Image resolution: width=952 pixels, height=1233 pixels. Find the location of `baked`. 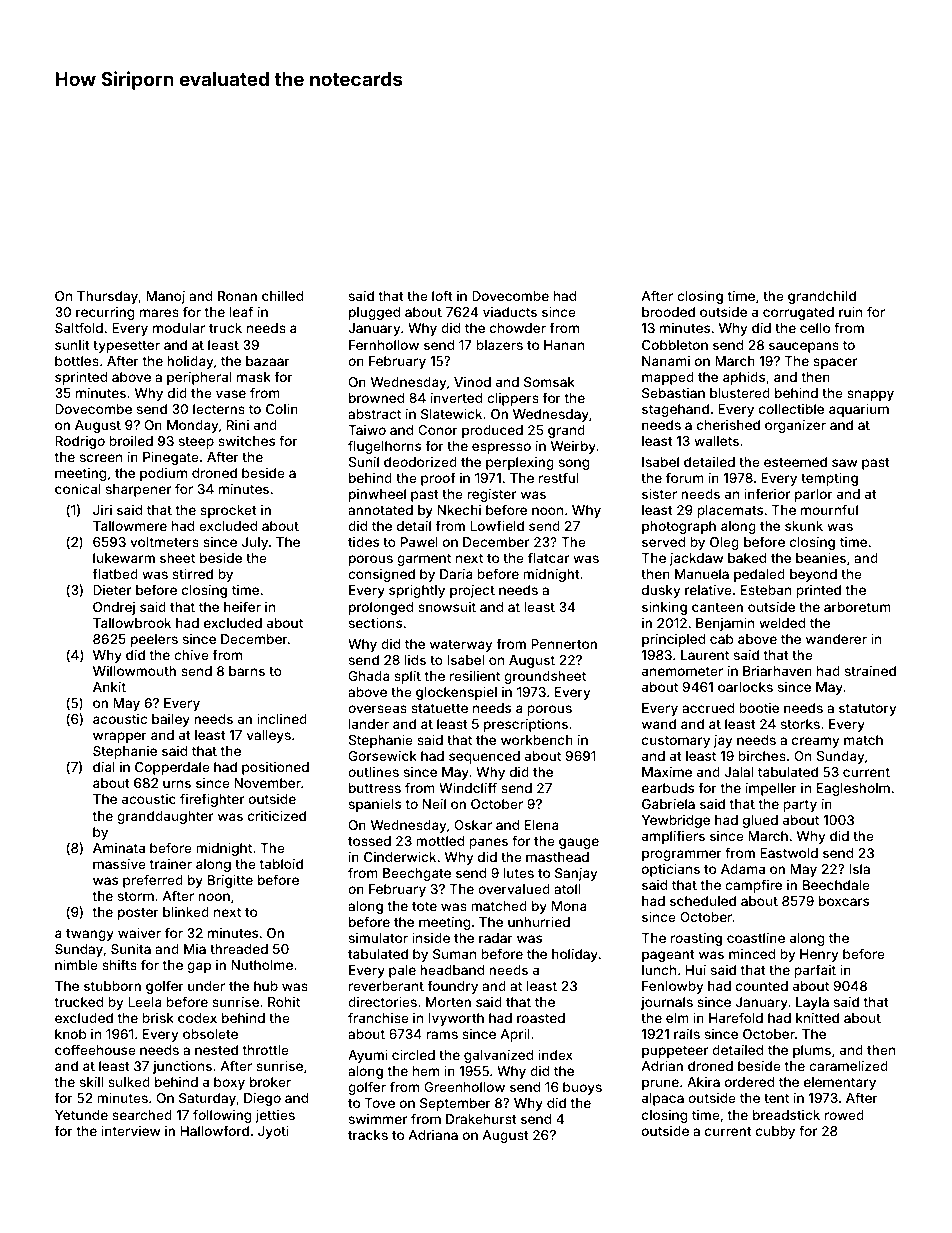

baked is located at coordinates (747, 558).
